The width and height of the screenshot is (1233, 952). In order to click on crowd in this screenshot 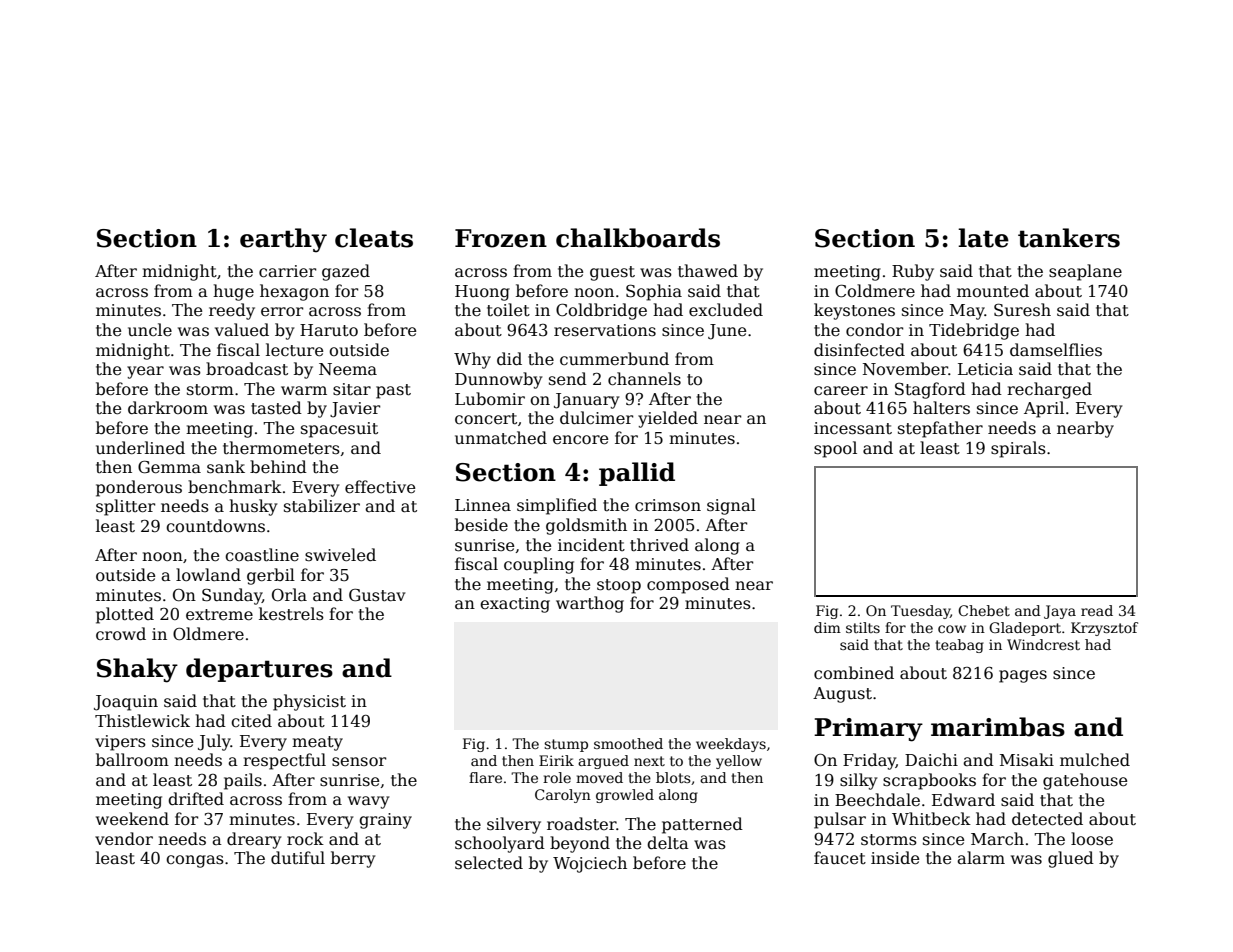, I will do `click(121, 633)`.
